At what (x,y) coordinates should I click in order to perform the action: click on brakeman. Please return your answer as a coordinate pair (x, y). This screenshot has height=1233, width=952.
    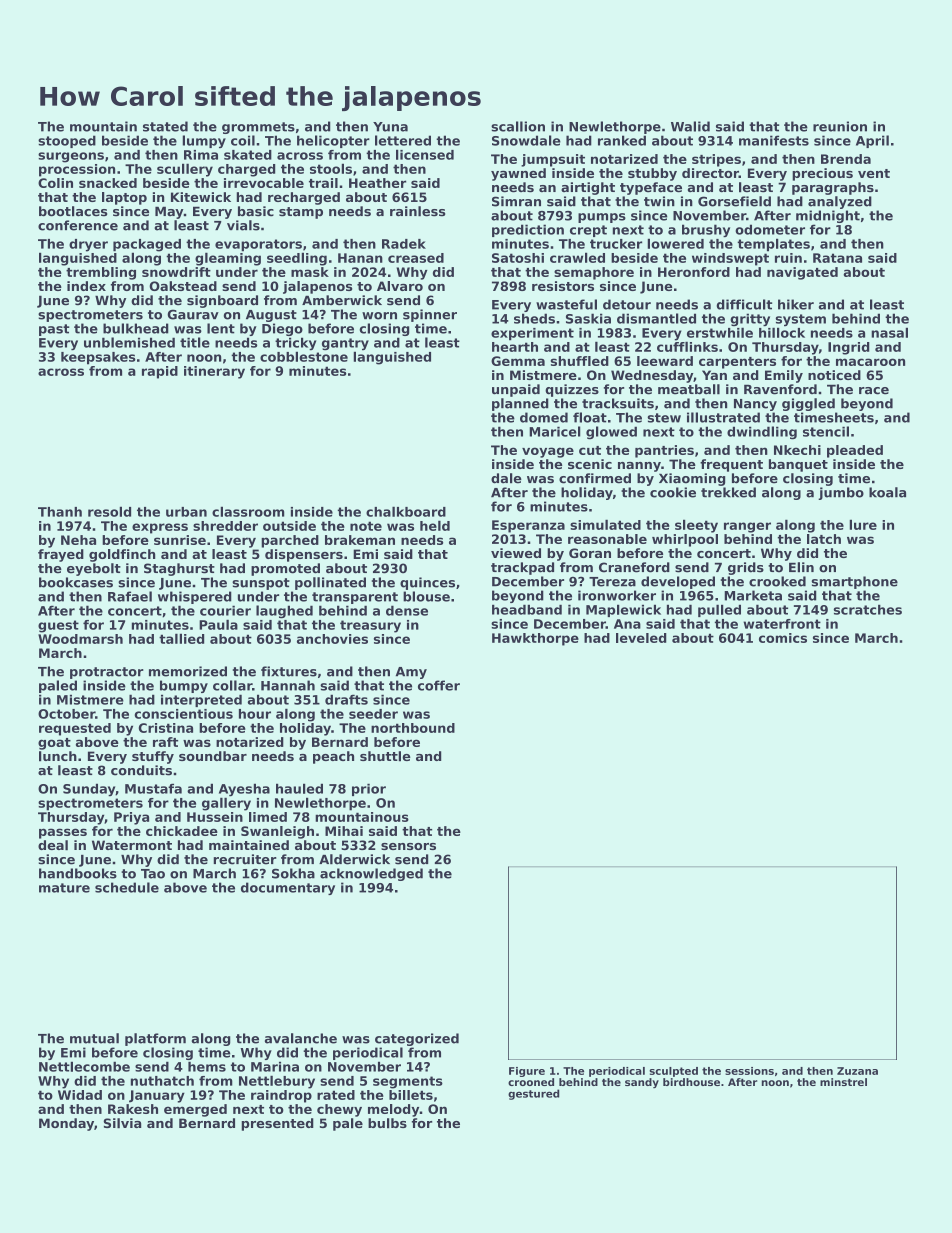
    Looking at the image, I should click on (360, 540).
